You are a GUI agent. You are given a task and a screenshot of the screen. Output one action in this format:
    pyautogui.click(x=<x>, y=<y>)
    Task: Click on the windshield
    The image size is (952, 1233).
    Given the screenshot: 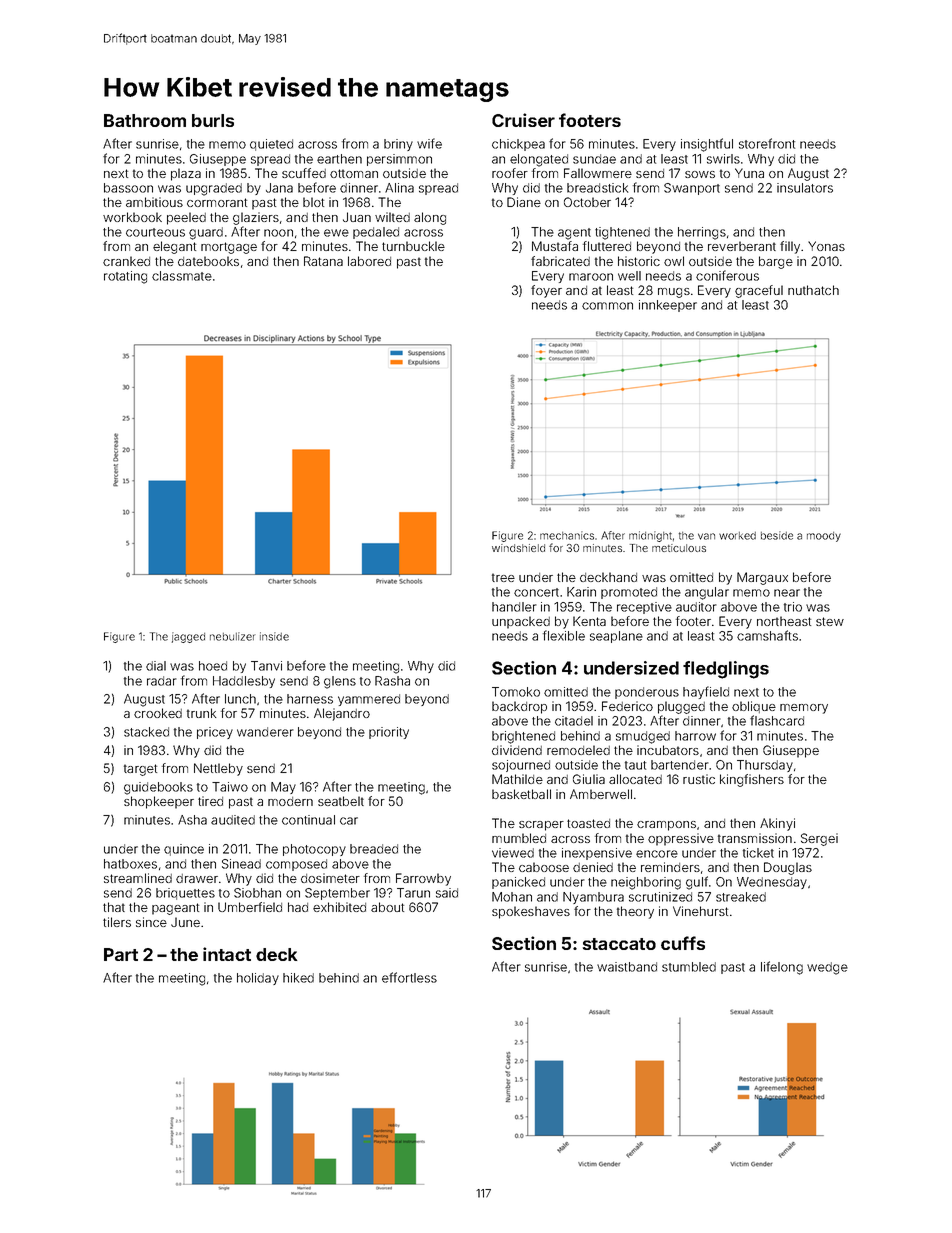 What is the action you would take?
    pyautogui.click(x=518, y=548)
